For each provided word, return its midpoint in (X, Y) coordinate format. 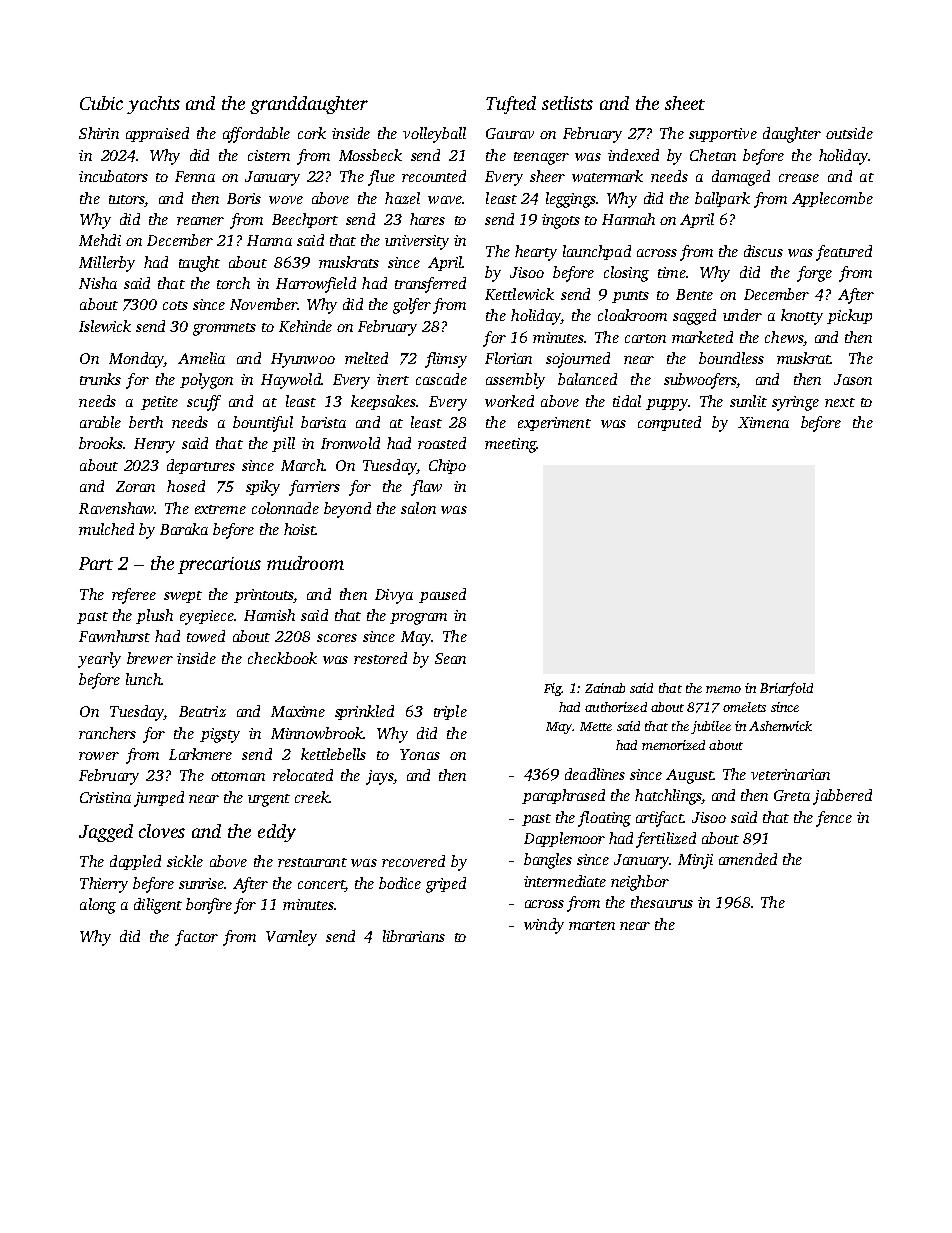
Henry (154, 445)
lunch (143, 679)
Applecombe (832, 199)
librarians (414, 936)
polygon (206, 381)
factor (196, 938)
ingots (561, 221)
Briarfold (786, 689)
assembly (515, 381)
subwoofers (700, 381)
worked (509, 401)
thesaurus (662, 902)
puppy (667, 405)
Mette (596, 726)
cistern (269, 155)
